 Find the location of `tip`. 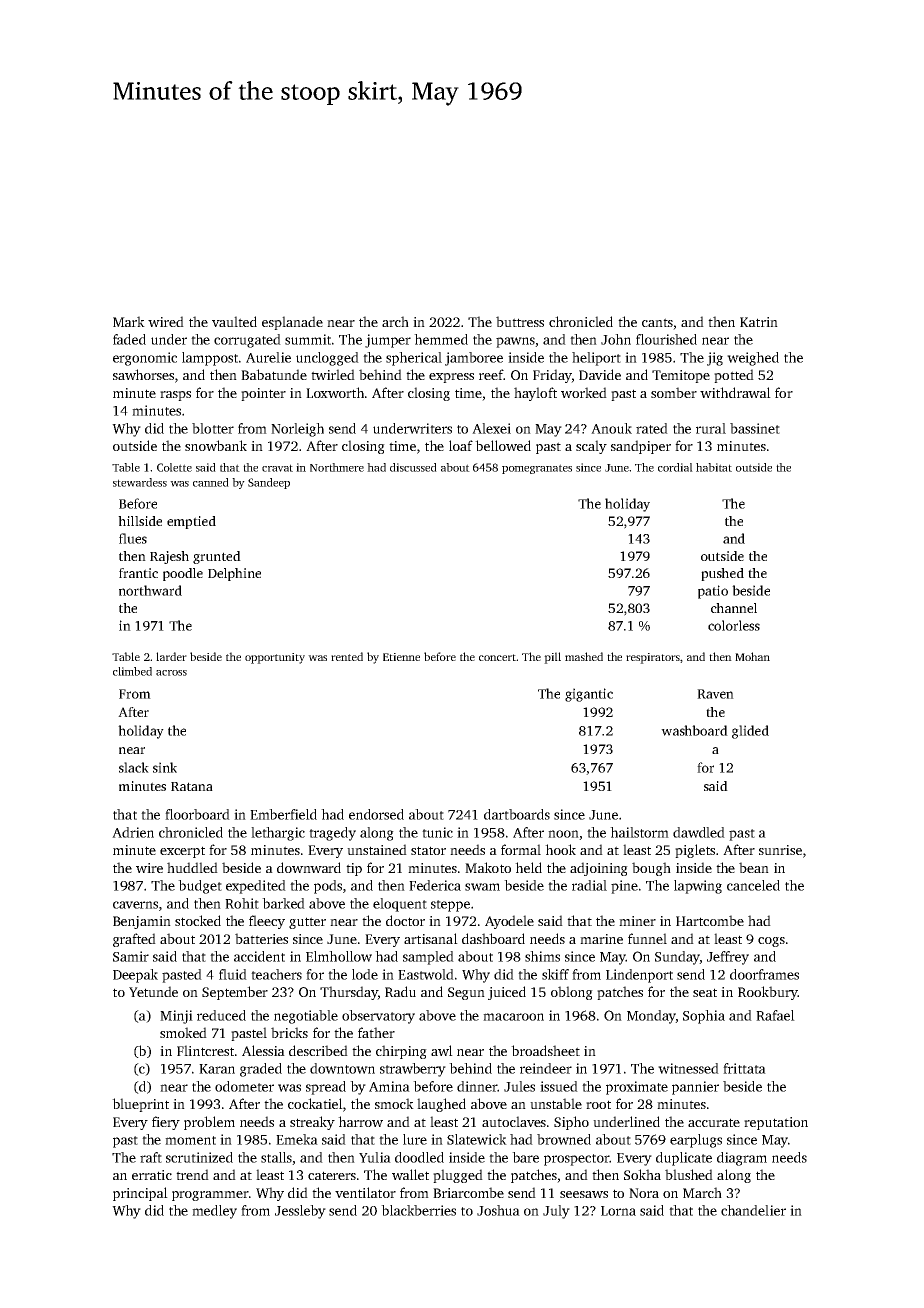

tip is located at coordinates (354, 869).
